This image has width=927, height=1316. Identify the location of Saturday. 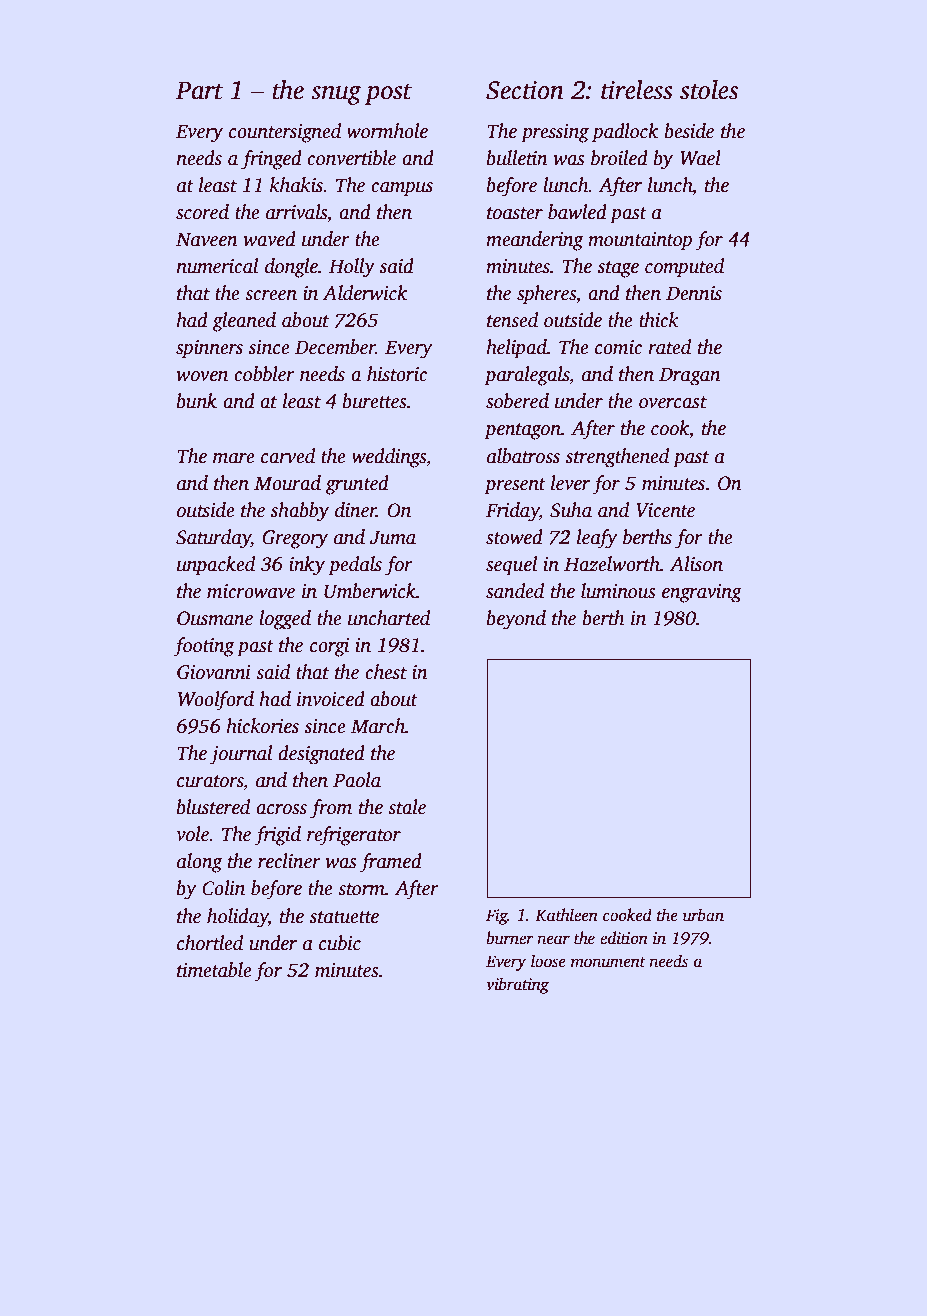
(213, 539).
